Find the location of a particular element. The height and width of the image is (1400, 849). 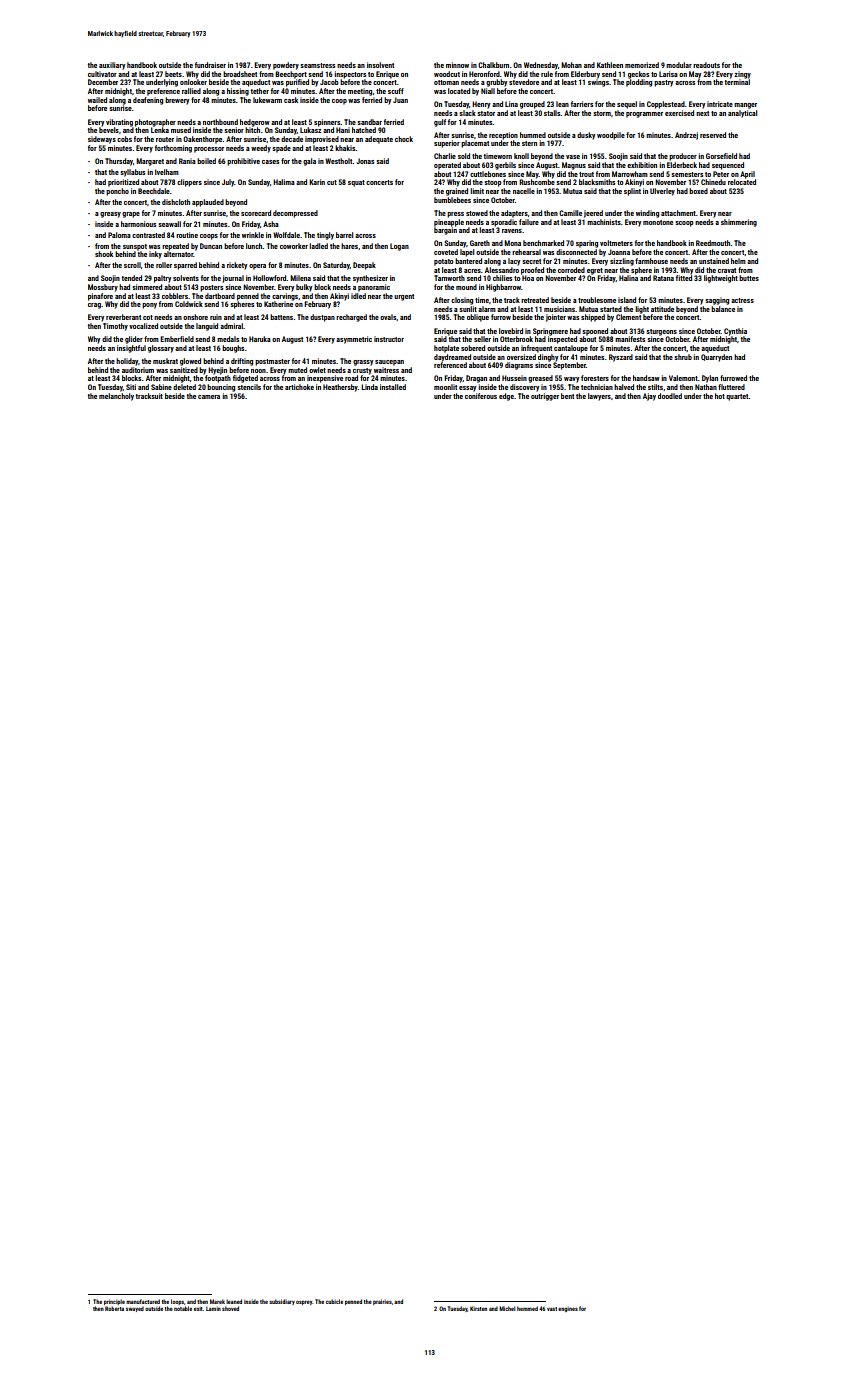

stencils is located at coordinates (249, 387).
